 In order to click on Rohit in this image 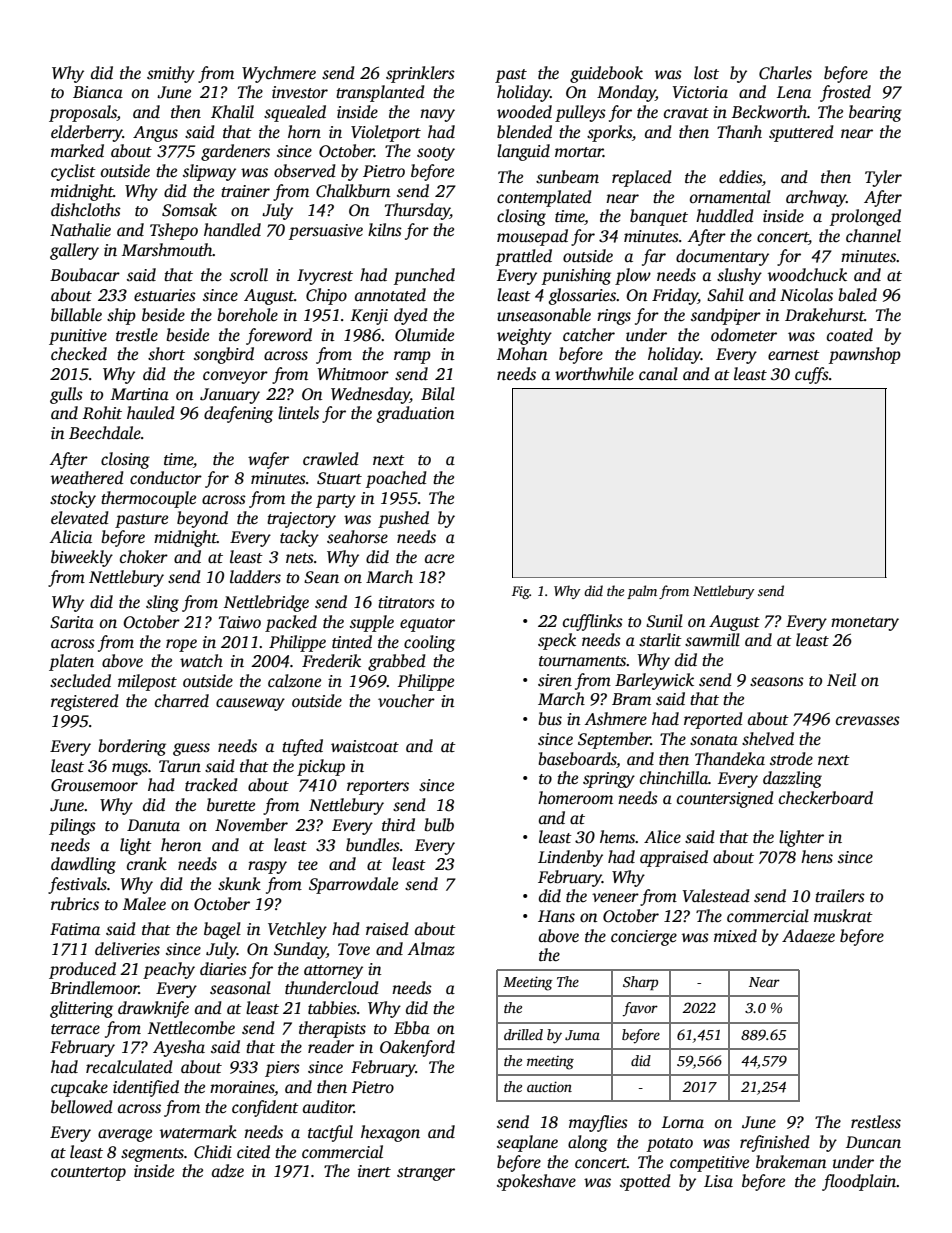, I will do `click(102, 413)`.
